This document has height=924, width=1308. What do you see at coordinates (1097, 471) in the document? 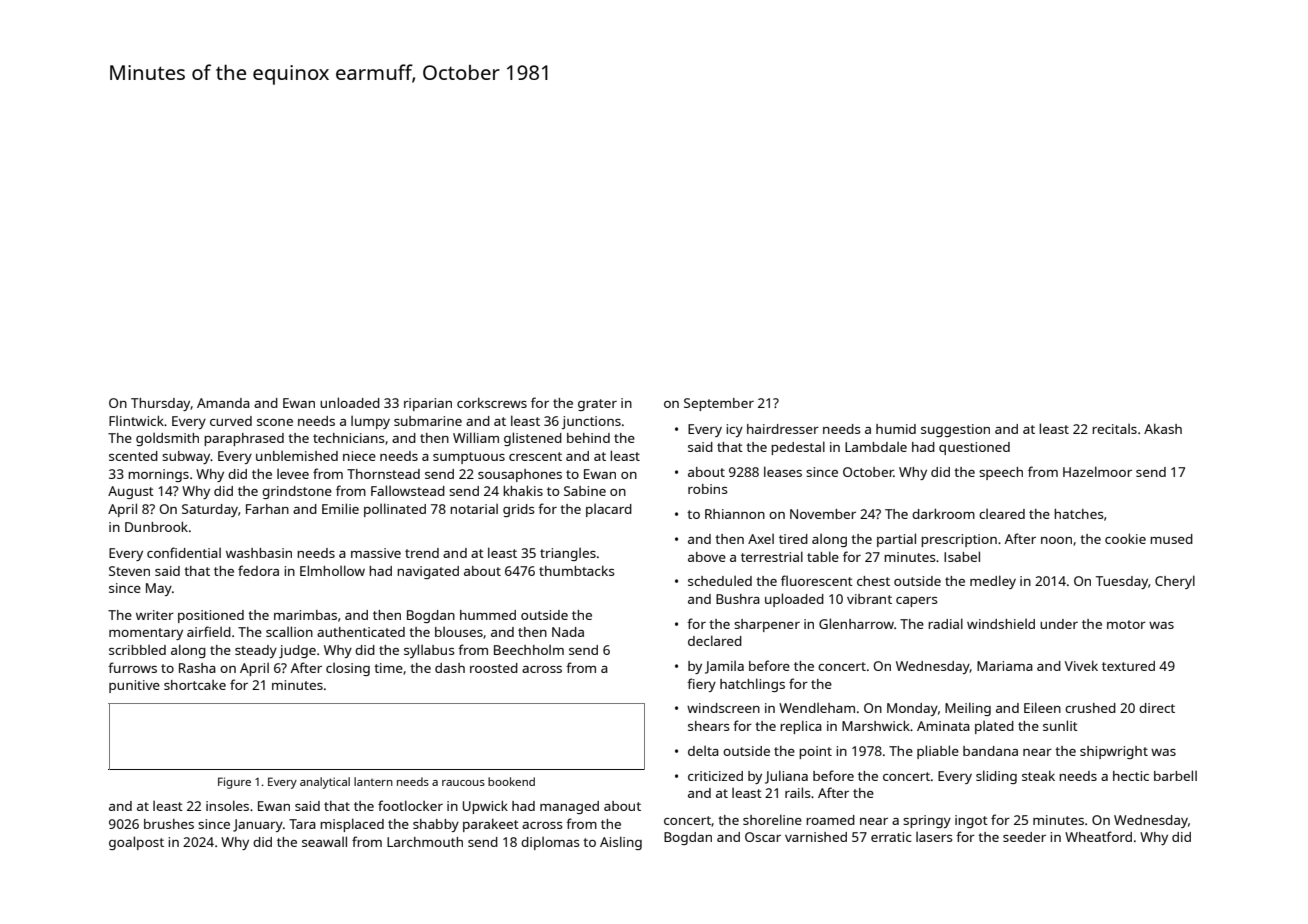
I see `Hazelmoor` at bounding box center [1097, 471].
